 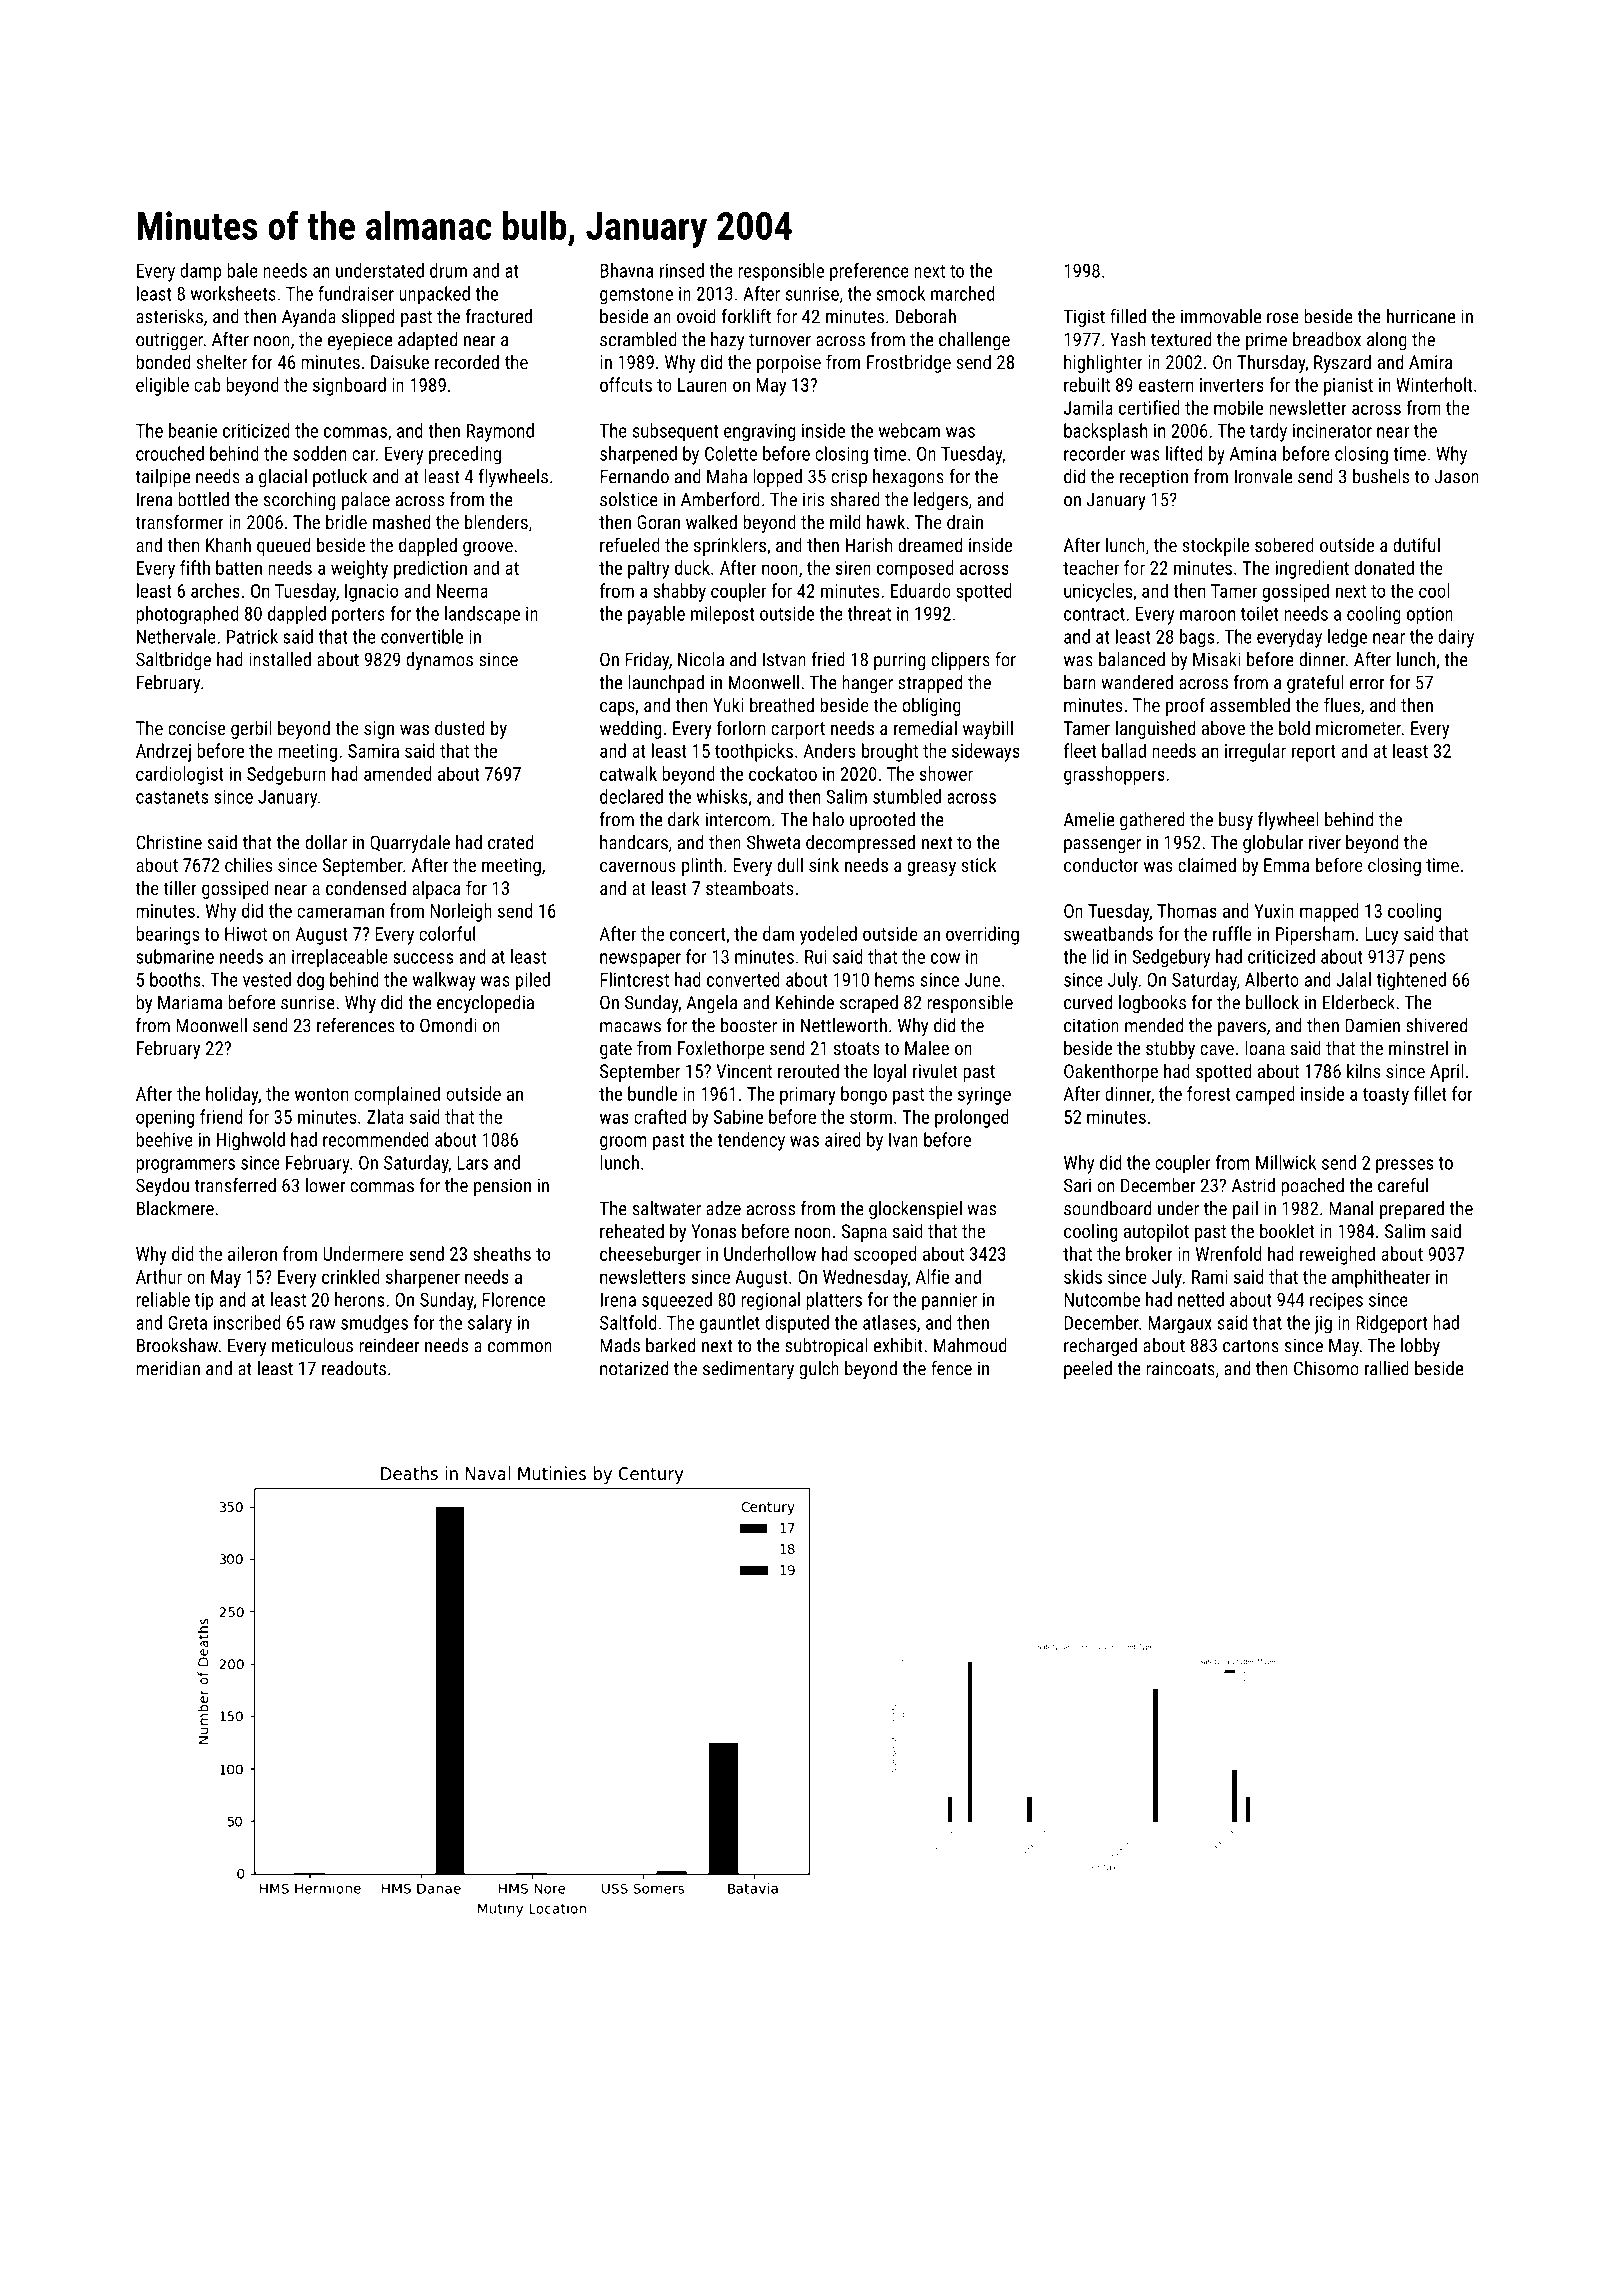 What do you see at coordinates (467, 361) in the image?
I see `recorded` at bounding box center [467, 361].
